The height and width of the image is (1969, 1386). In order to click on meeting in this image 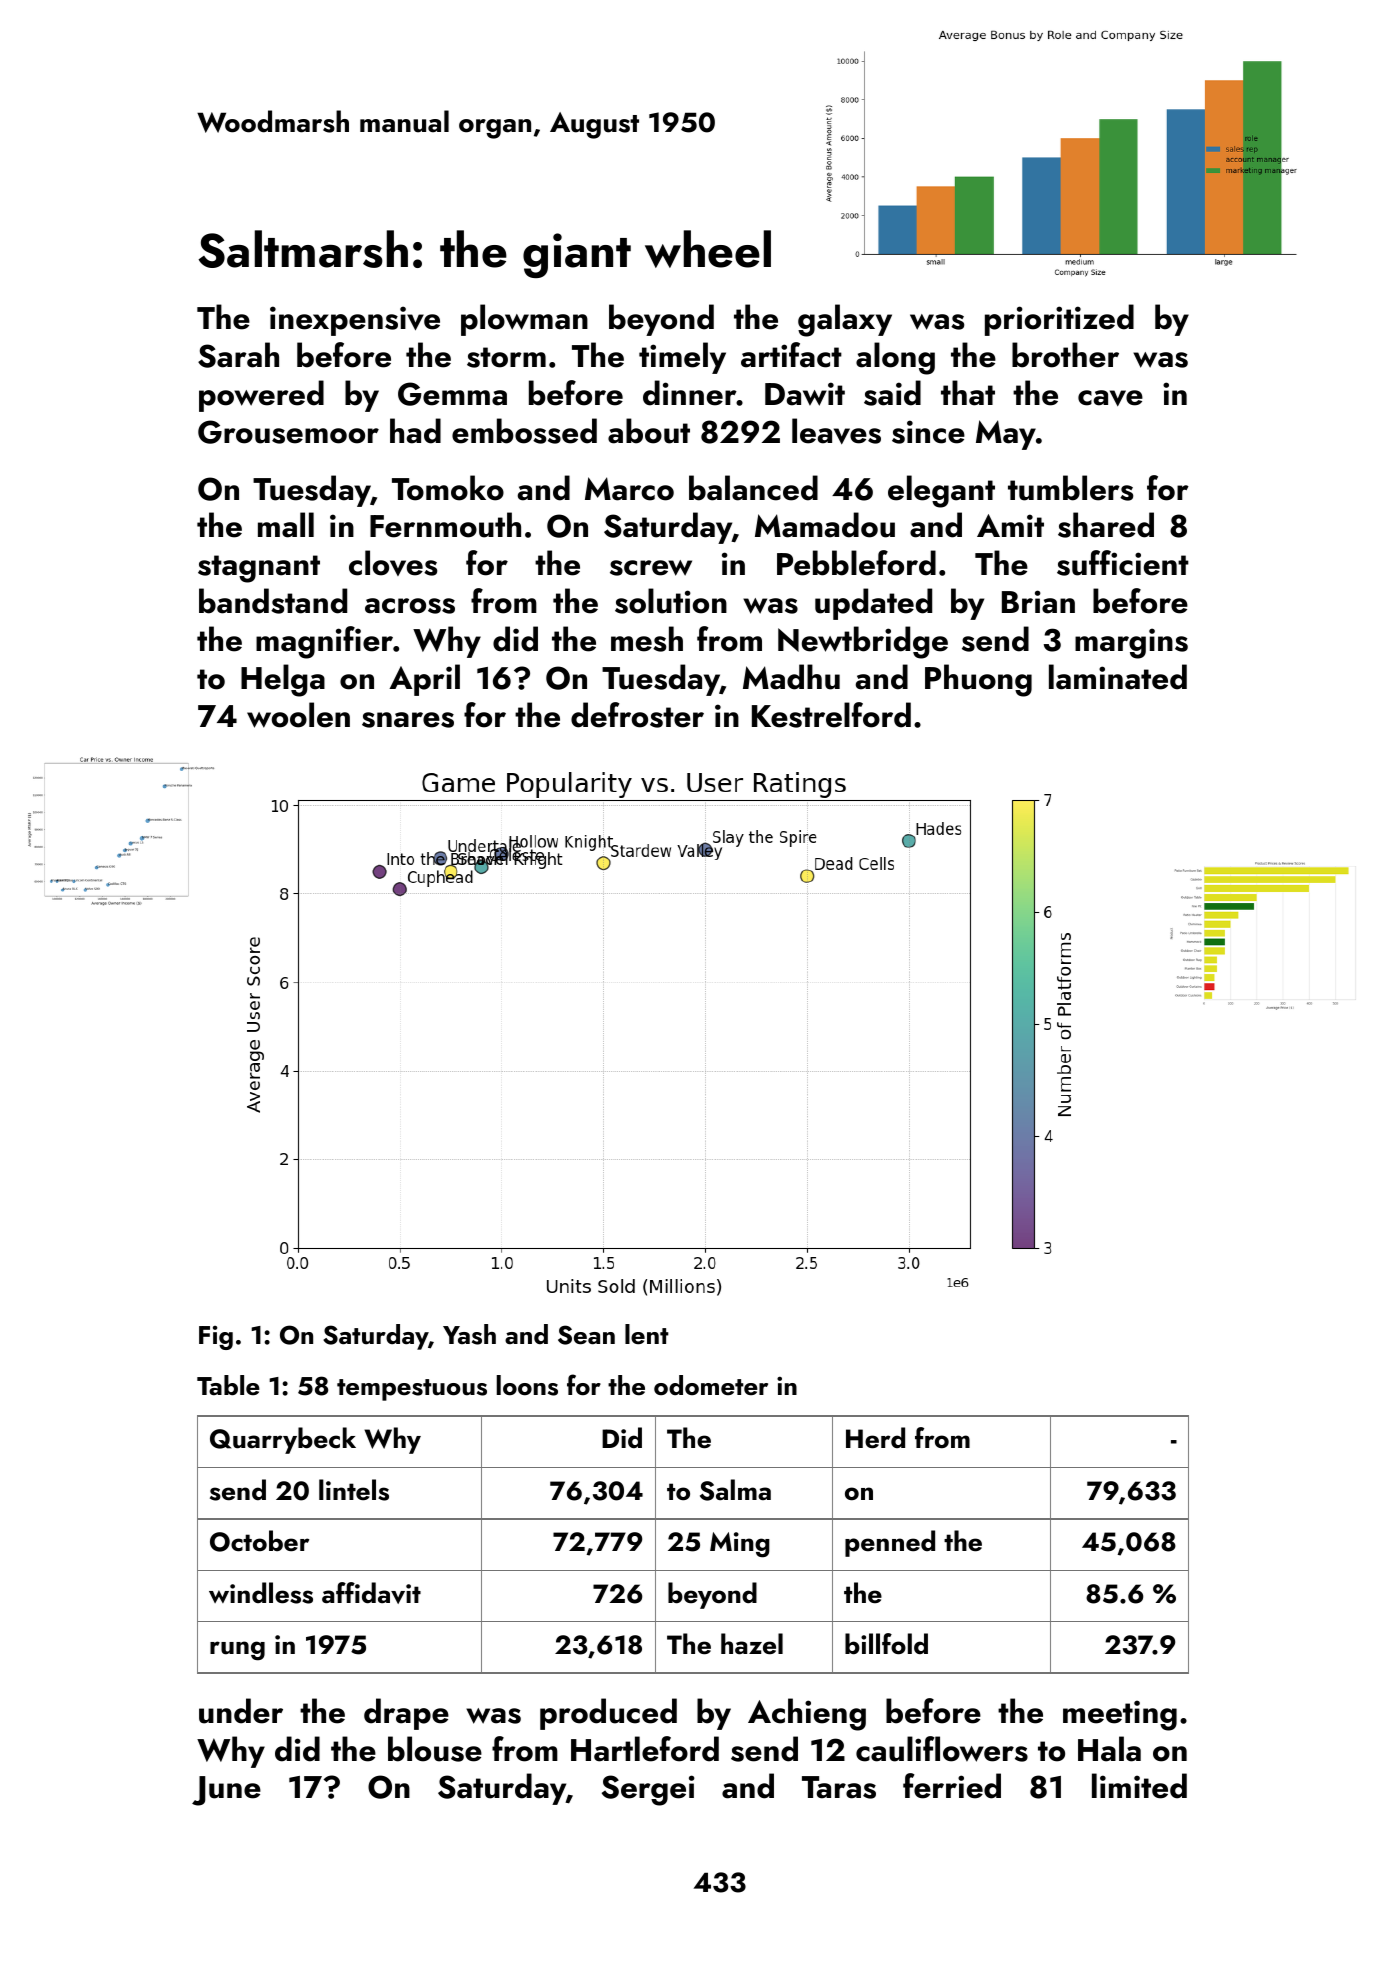, I will do `click(1120, 1715)`.
